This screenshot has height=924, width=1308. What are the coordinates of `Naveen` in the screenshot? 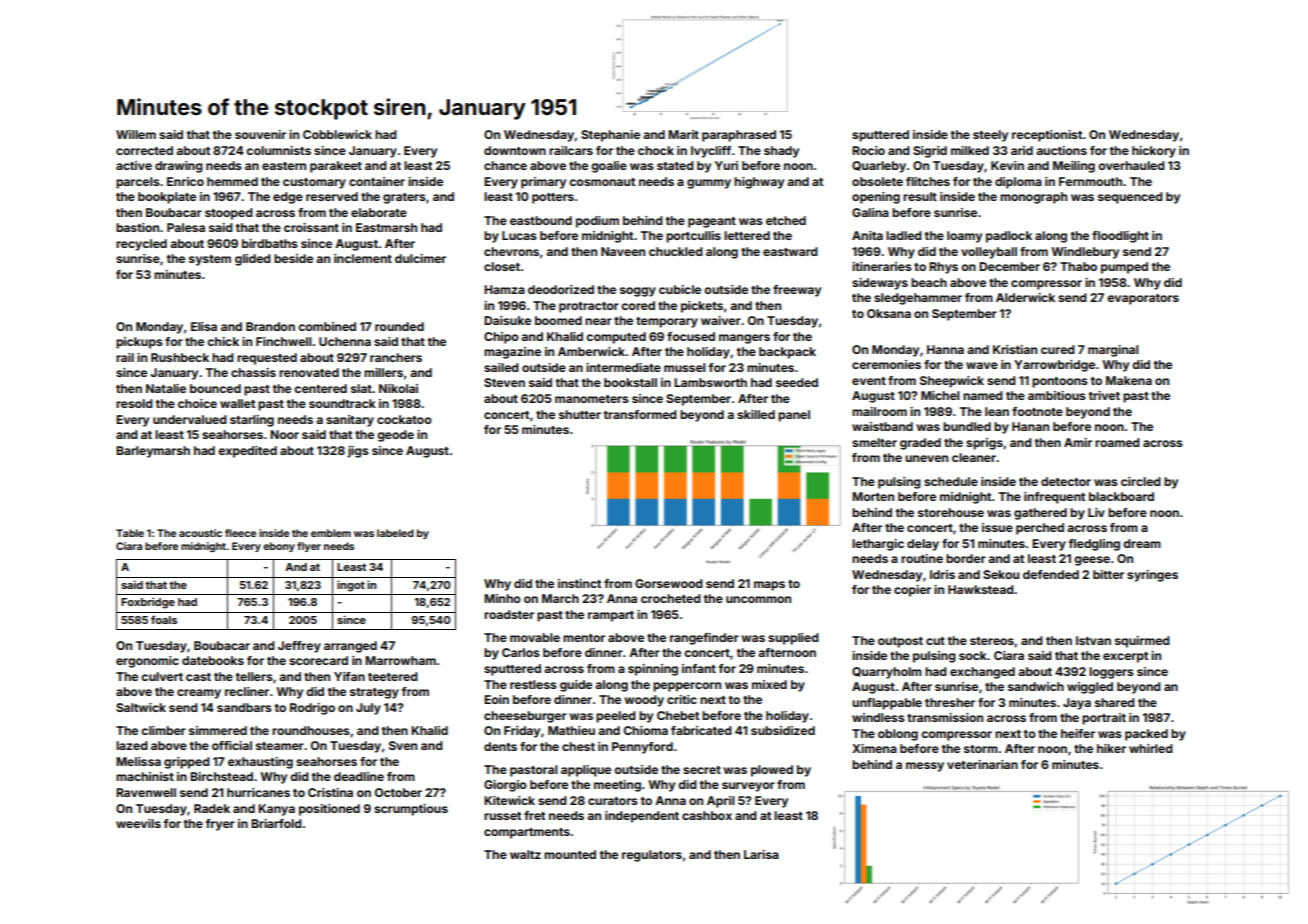 It's located at (623, 251).
